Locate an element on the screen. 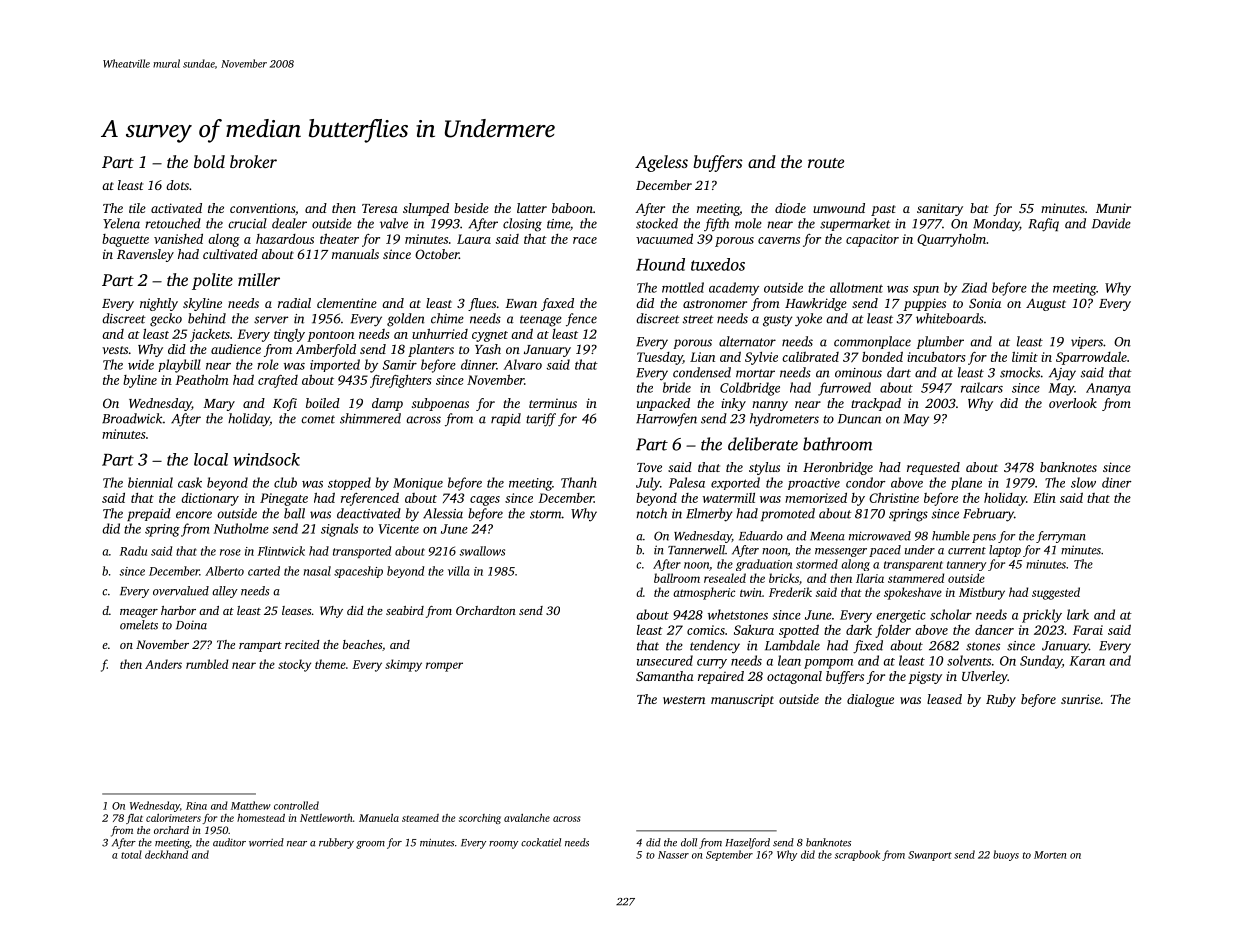 Image resolution: width=1233 pixels, height=952 pixels. atmospheric is located at coordinates (704, 593).
